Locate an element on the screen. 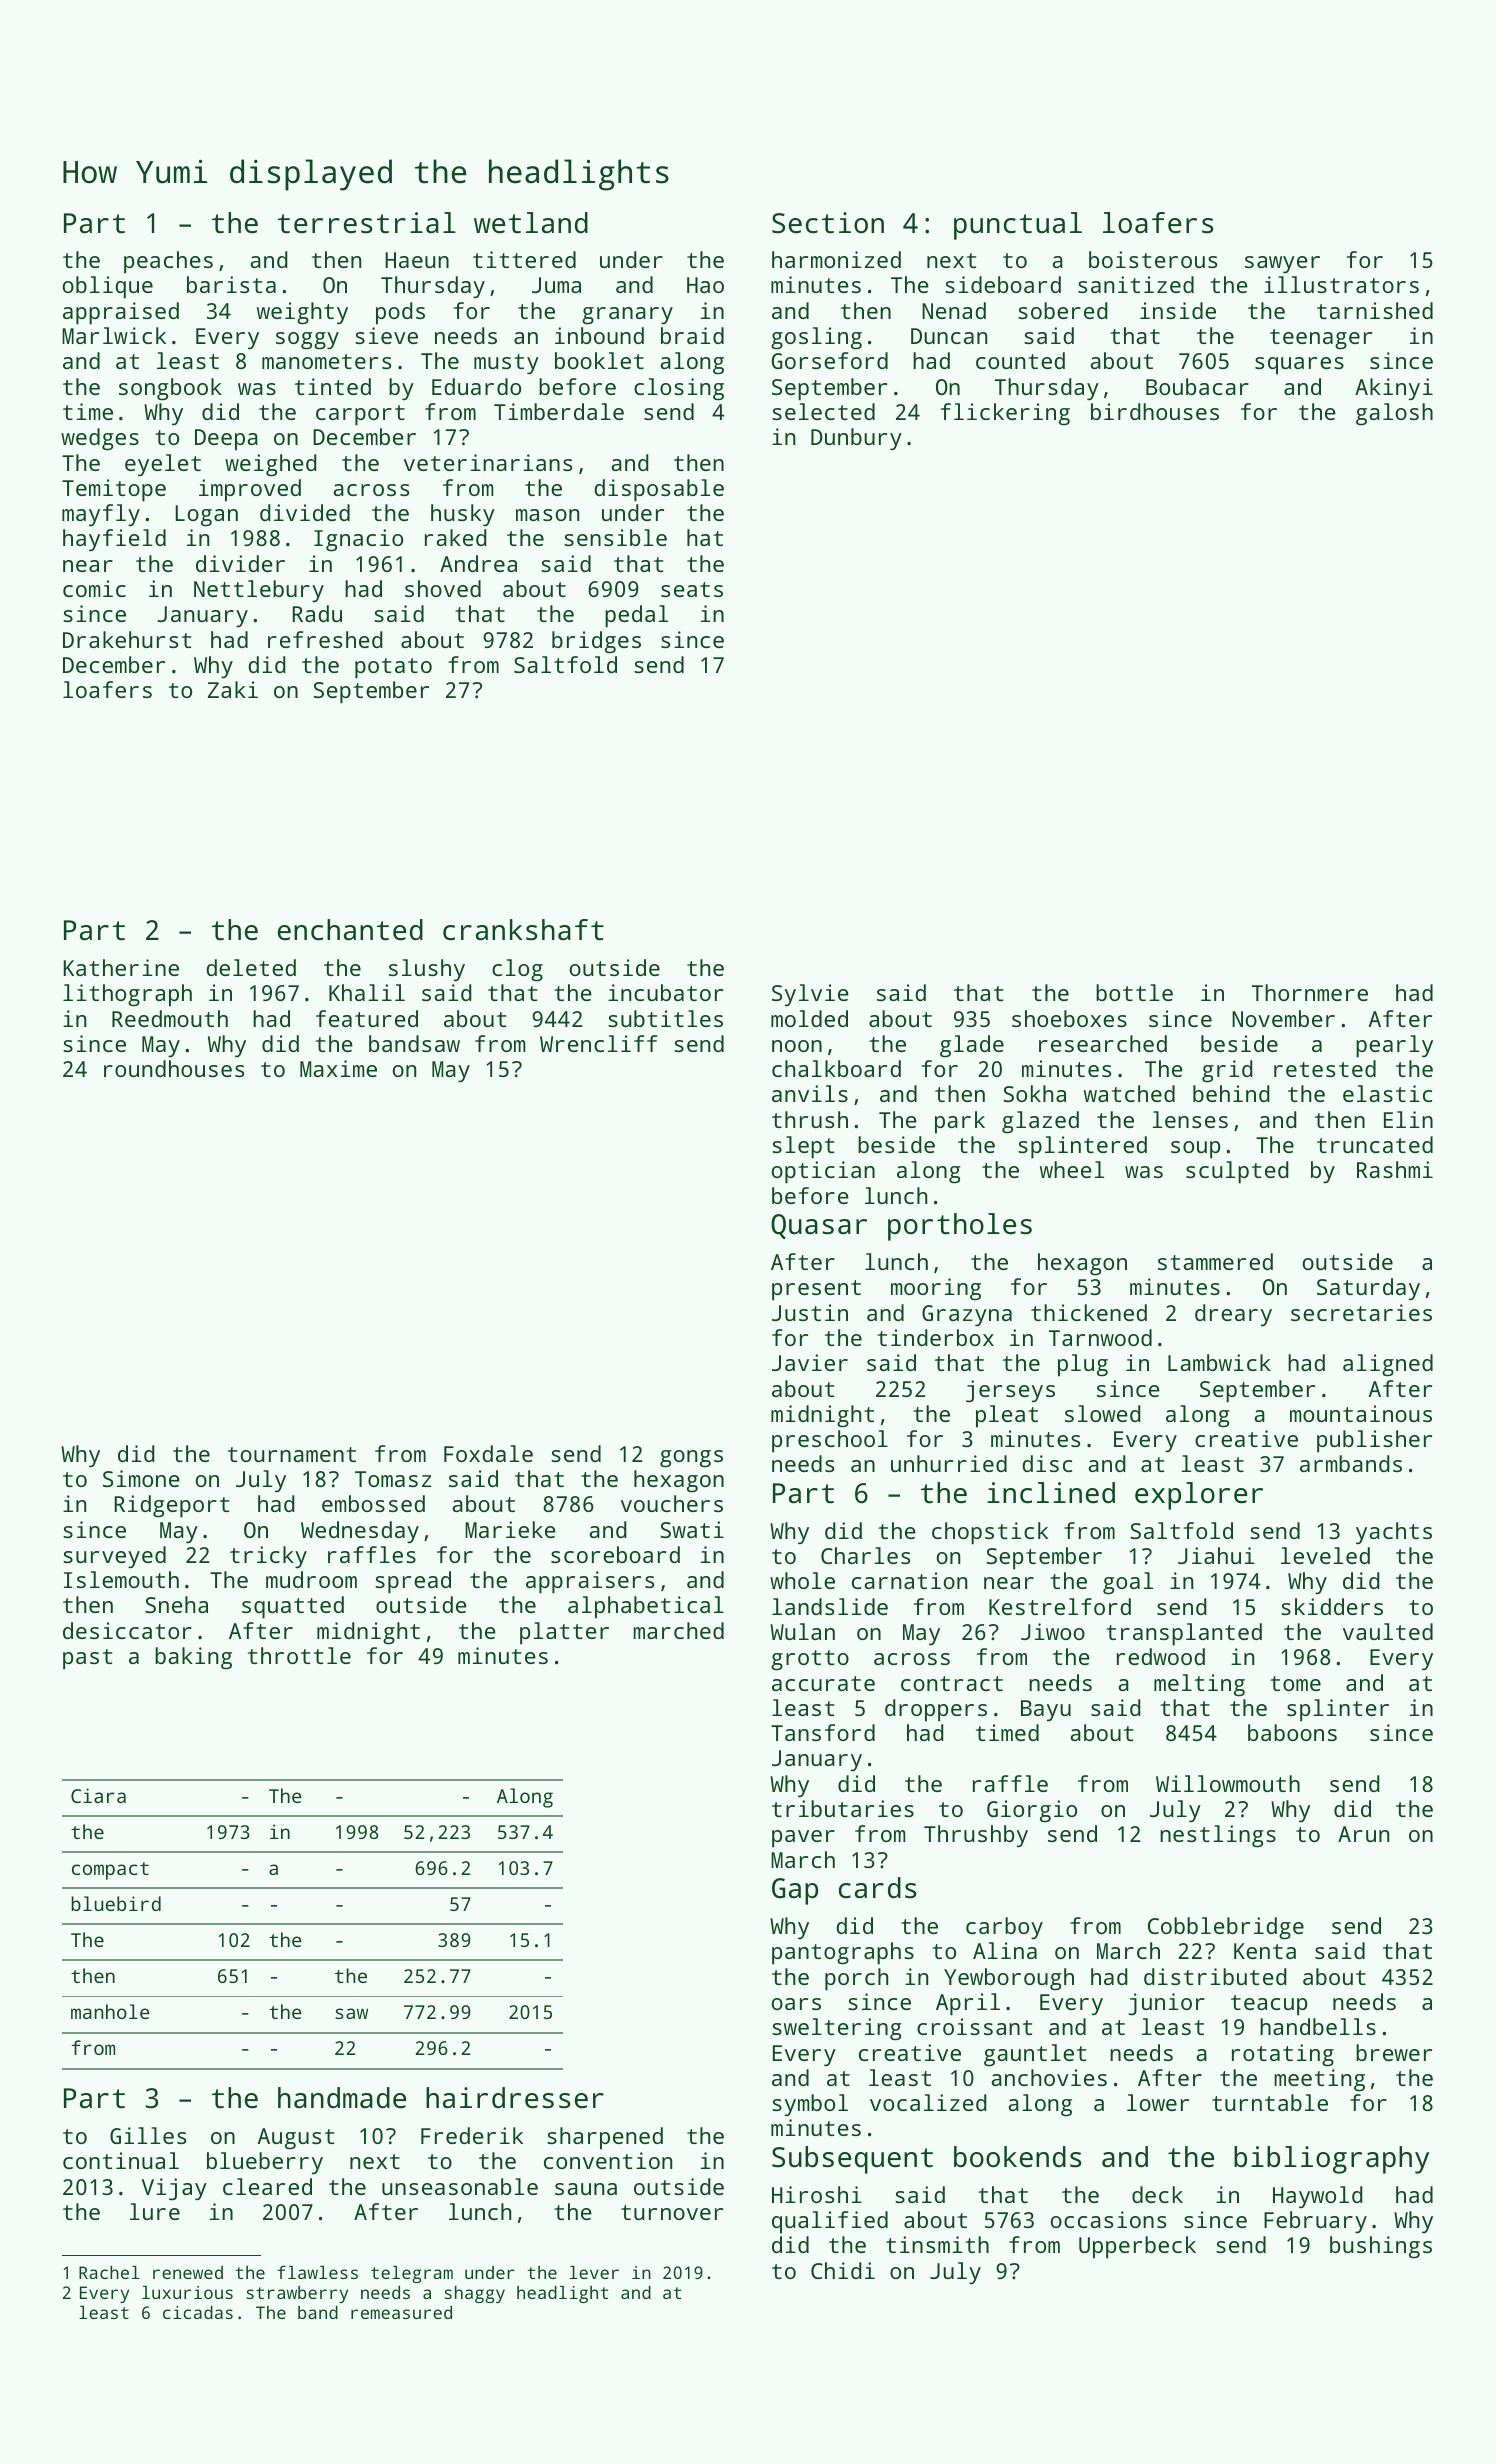 The height and width of the screenshot is (2464, 1496). park is located at coordinates (960, 1122).
